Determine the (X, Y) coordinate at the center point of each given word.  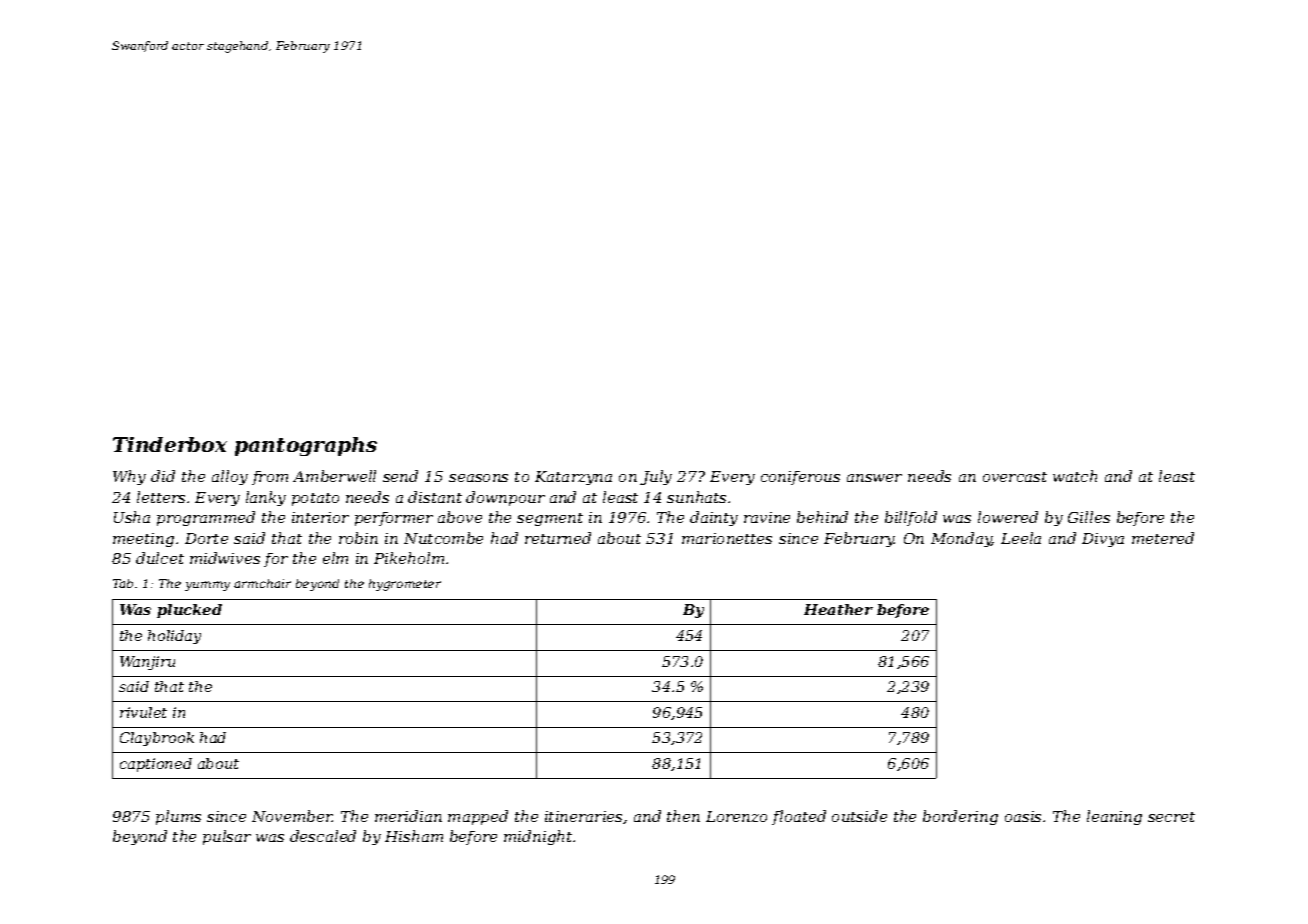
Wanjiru (147, 663)
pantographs (306, 446)
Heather (838, 609)
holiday (174, 637)
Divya (1103, 540)
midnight (538, 837)
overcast (1015, 477)
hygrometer (405, 585)
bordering (960, 817)
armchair (262, 583)
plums (178, 817)
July (656, 477)
